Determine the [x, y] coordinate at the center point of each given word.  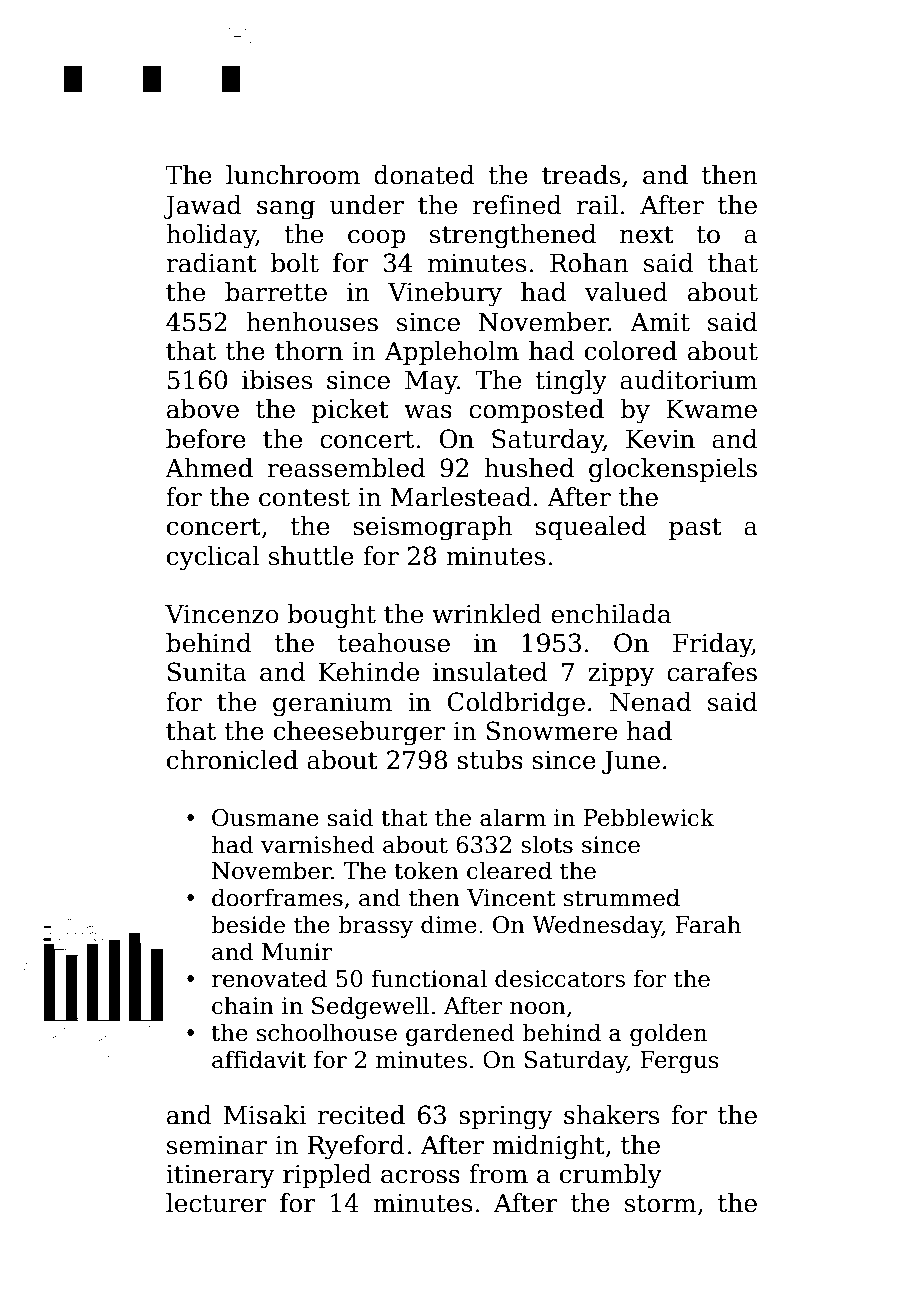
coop [377, 239]
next [647, 235]
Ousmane [265, 818]
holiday [211, 236]
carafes [712, 672]
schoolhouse [327, 1032]
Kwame [711, 409]
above [203, 409]
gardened [460, 1034]
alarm [513, 817]
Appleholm [452, 353]
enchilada [611, 614]
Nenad [650, 702]
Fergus [679, 1062]
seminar [217, 1145]
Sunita [207, 672]
